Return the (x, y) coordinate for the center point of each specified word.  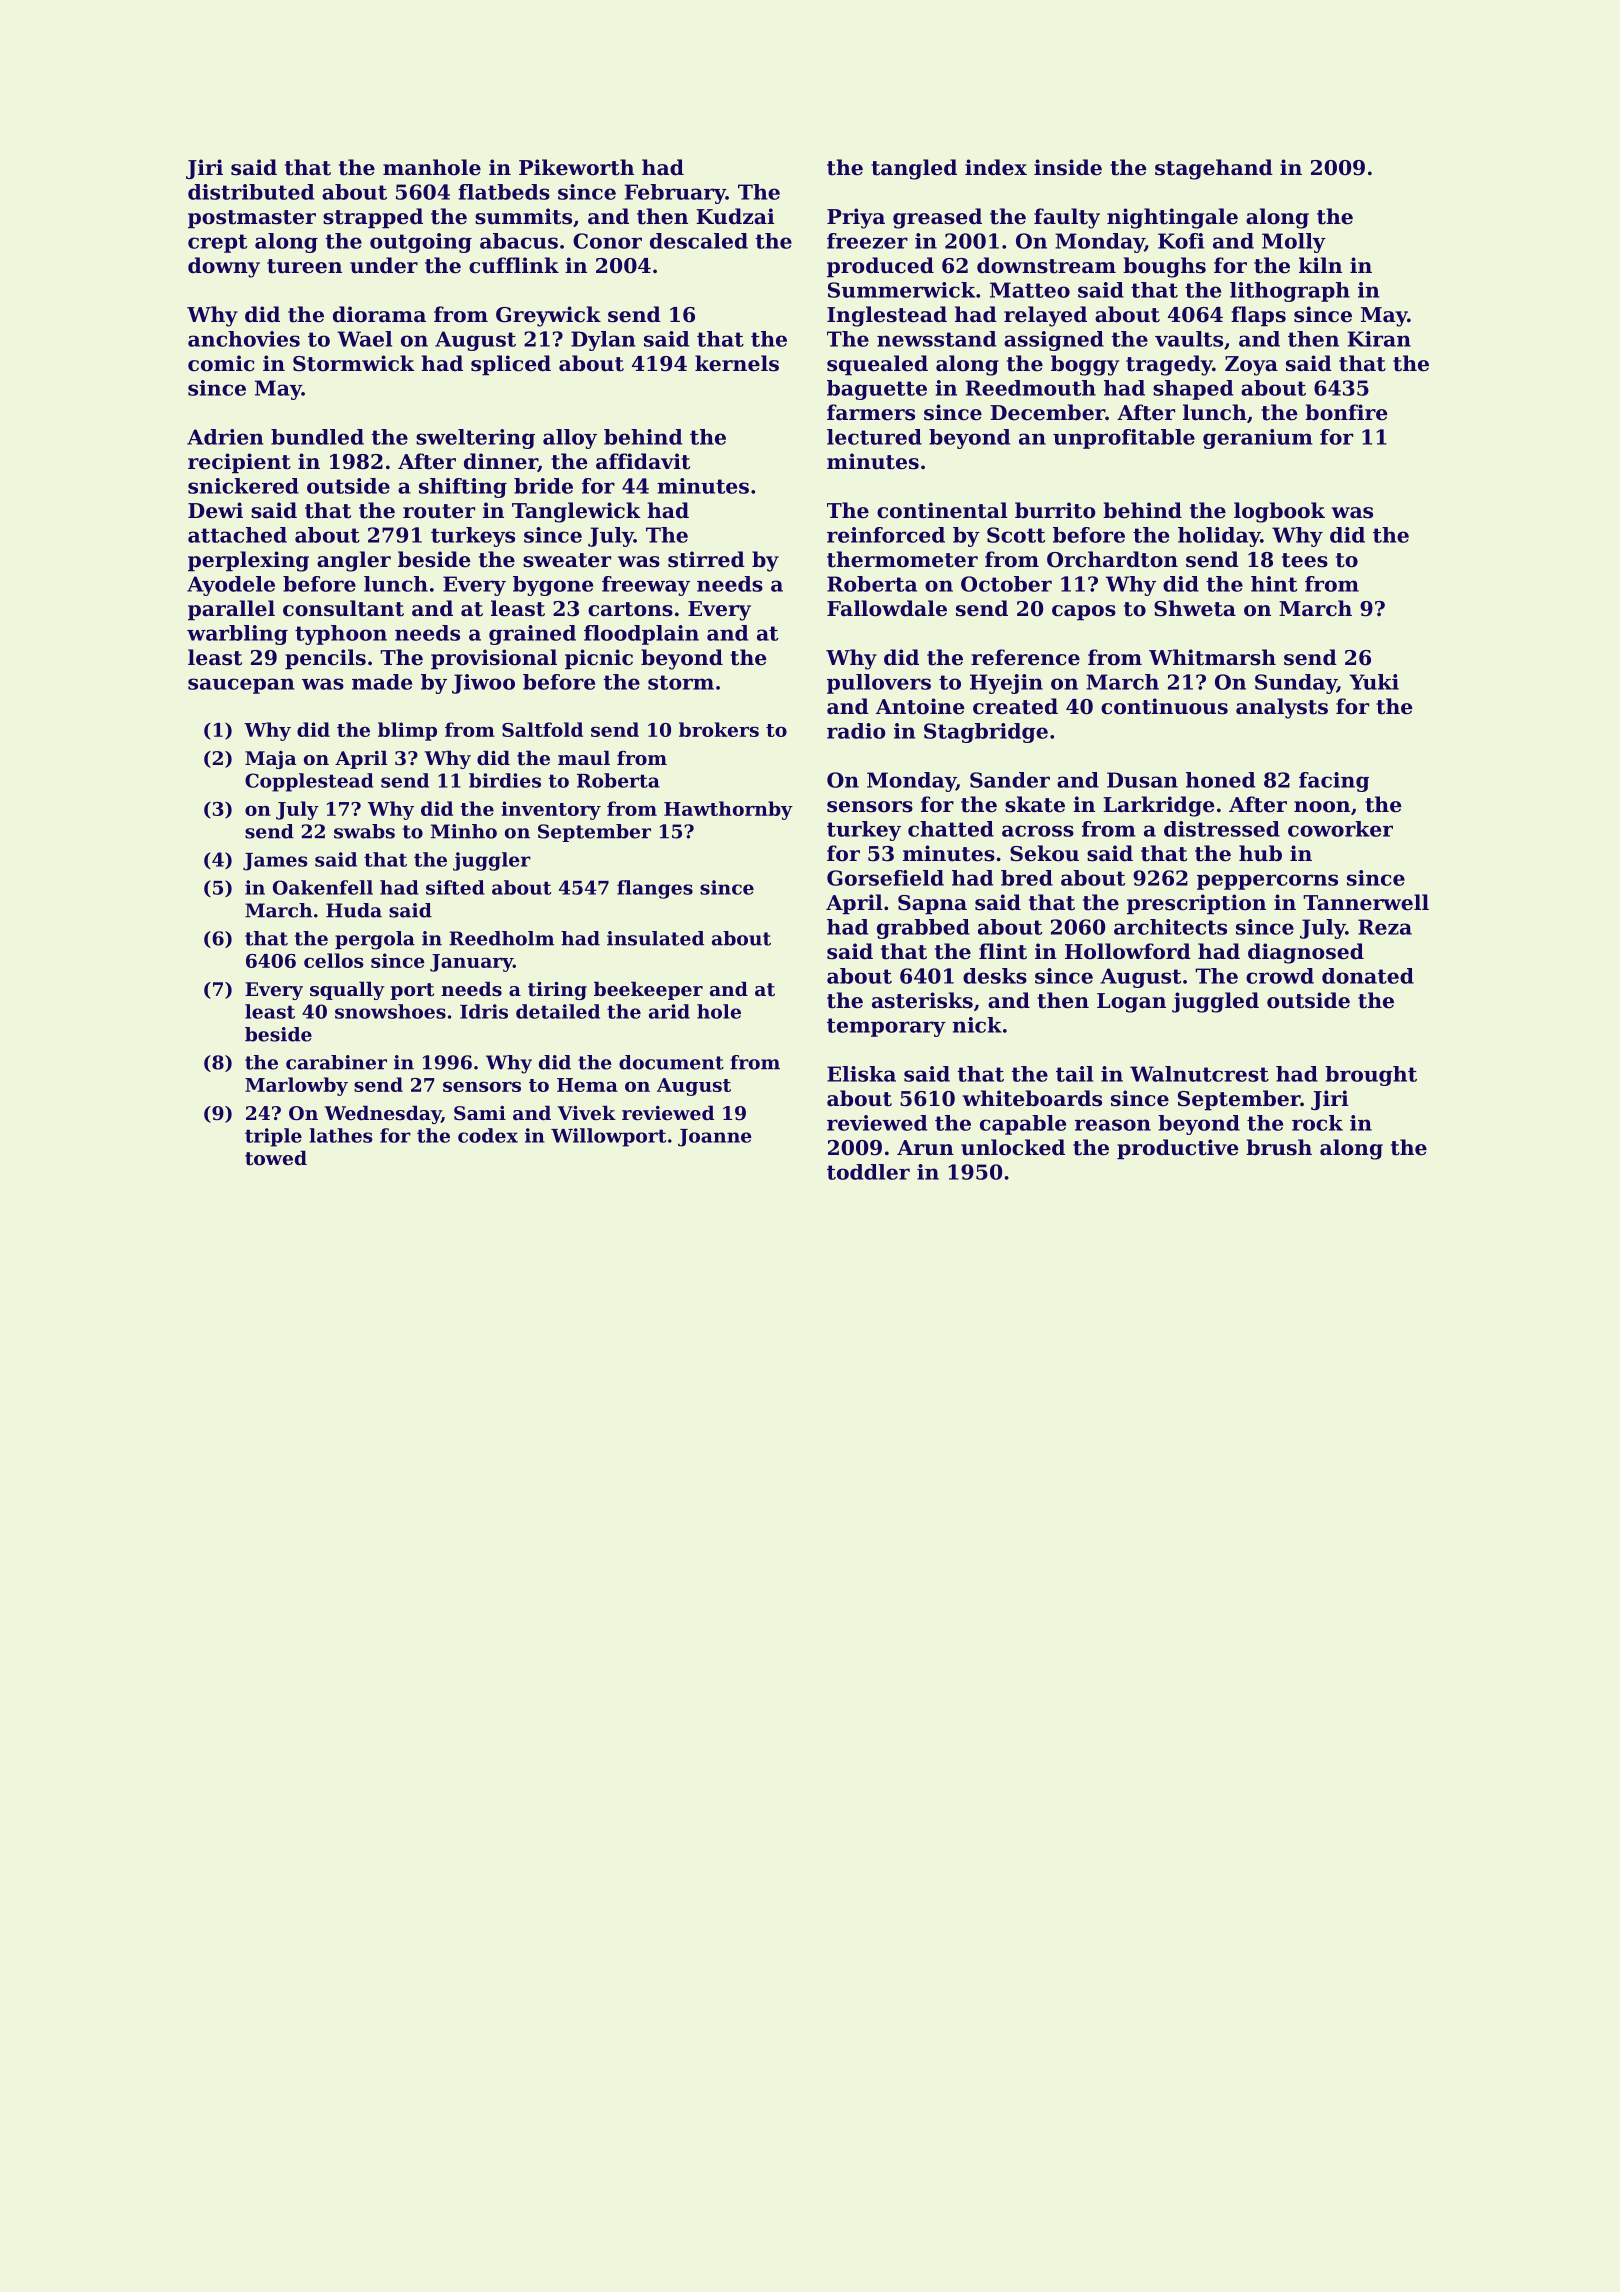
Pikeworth (576, 167)
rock (1317, 1123)
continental (942, 510)
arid (669, 1011)
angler (354, 561)
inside (1068, 167)
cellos (333, 960)
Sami (480, 1113)
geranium (1258, 439)
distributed (251, 192)
